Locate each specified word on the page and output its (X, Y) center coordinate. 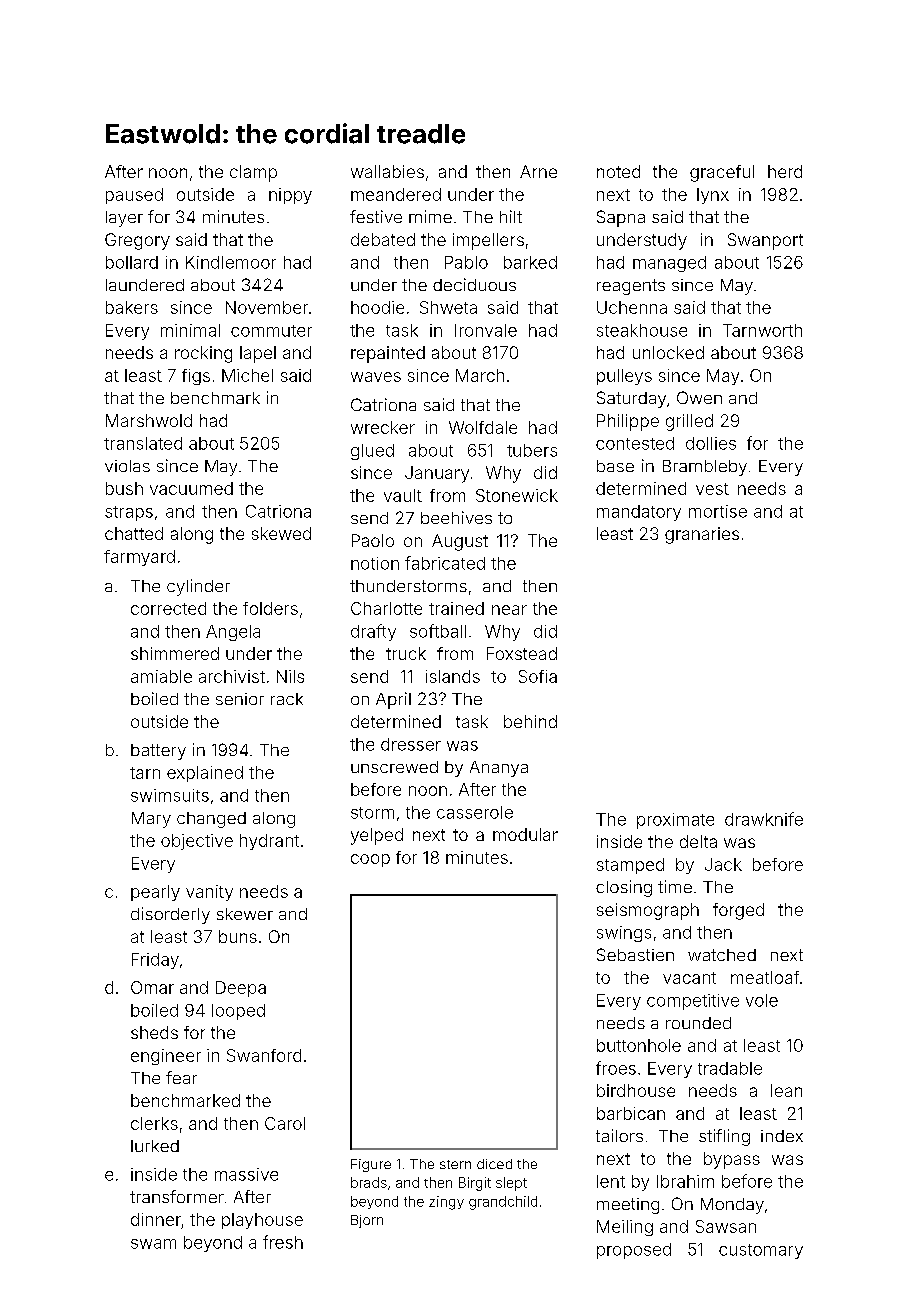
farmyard (139, 558)
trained (456, 608)
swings (624, 934)
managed (669, 264)
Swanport (765, 241)
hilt (511, 216)
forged (738, 911)
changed (211, 820)
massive (246, 1174)
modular (525, 834)
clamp (253, 173)
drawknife (764, 819)
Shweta (448, 307)
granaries (702, 535)
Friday (155, 961)
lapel (258, 354)
